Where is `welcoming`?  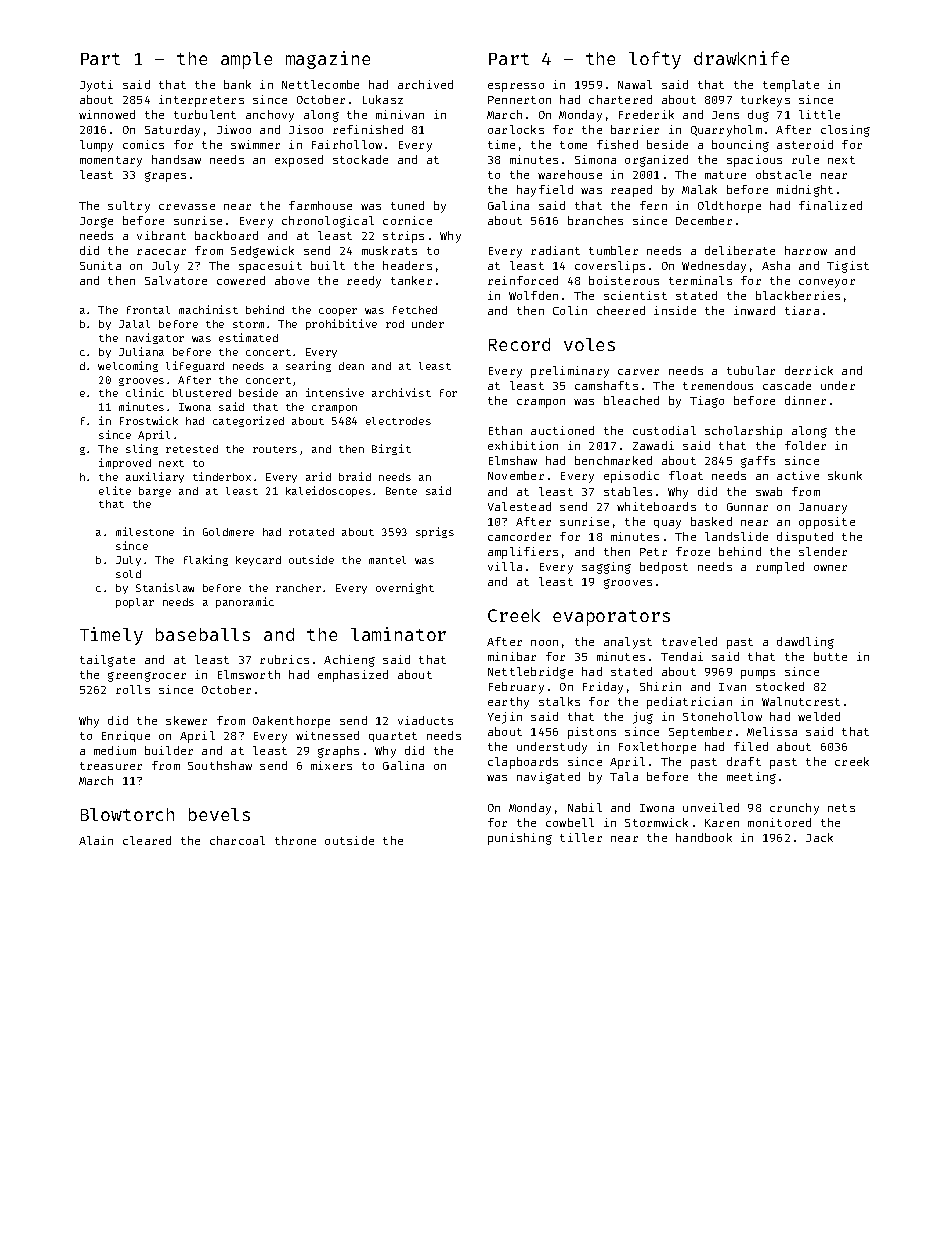 welcoming is located at coordinates (128, 366).
